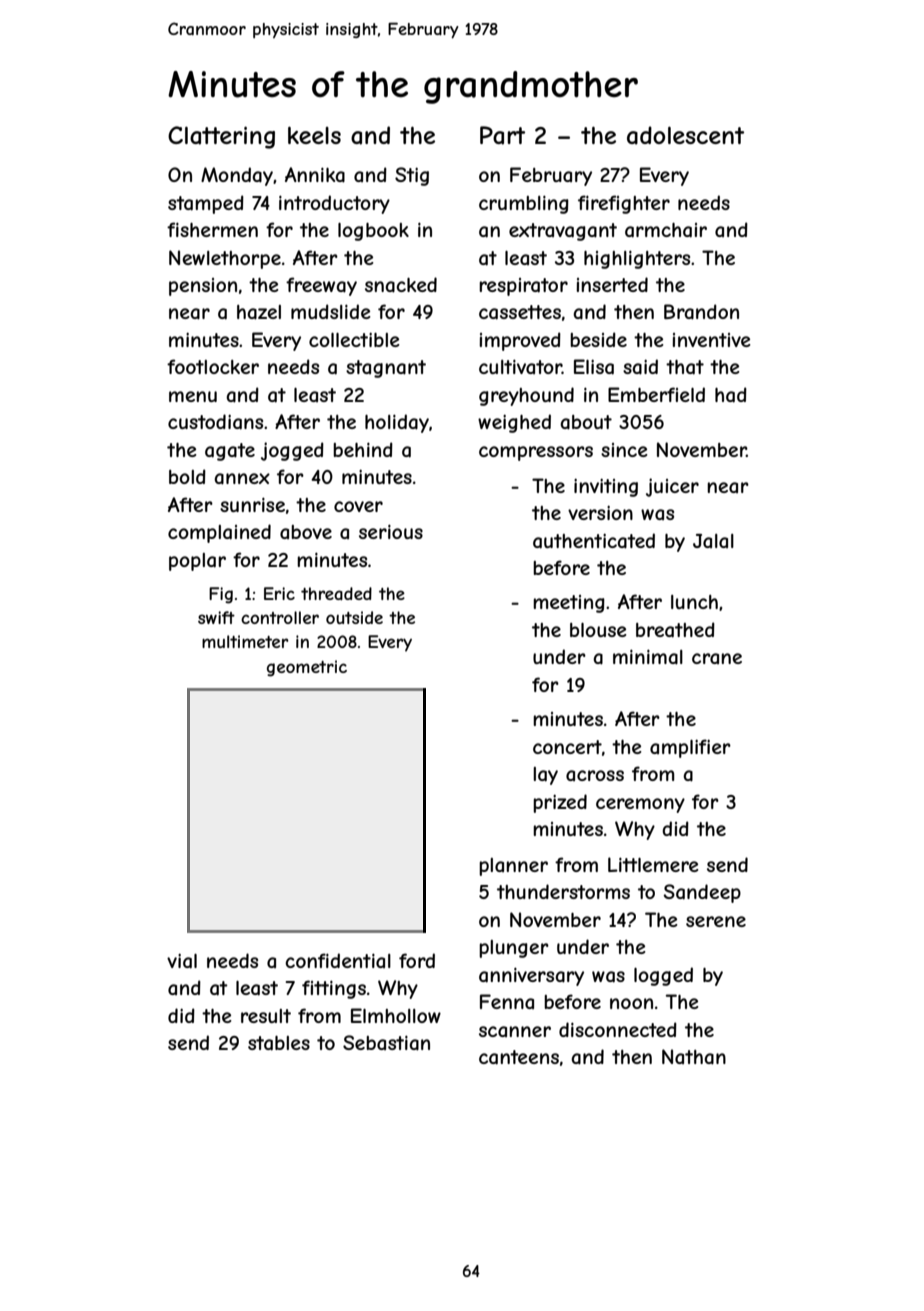  I want to click on minimal, so click(648, 657).
